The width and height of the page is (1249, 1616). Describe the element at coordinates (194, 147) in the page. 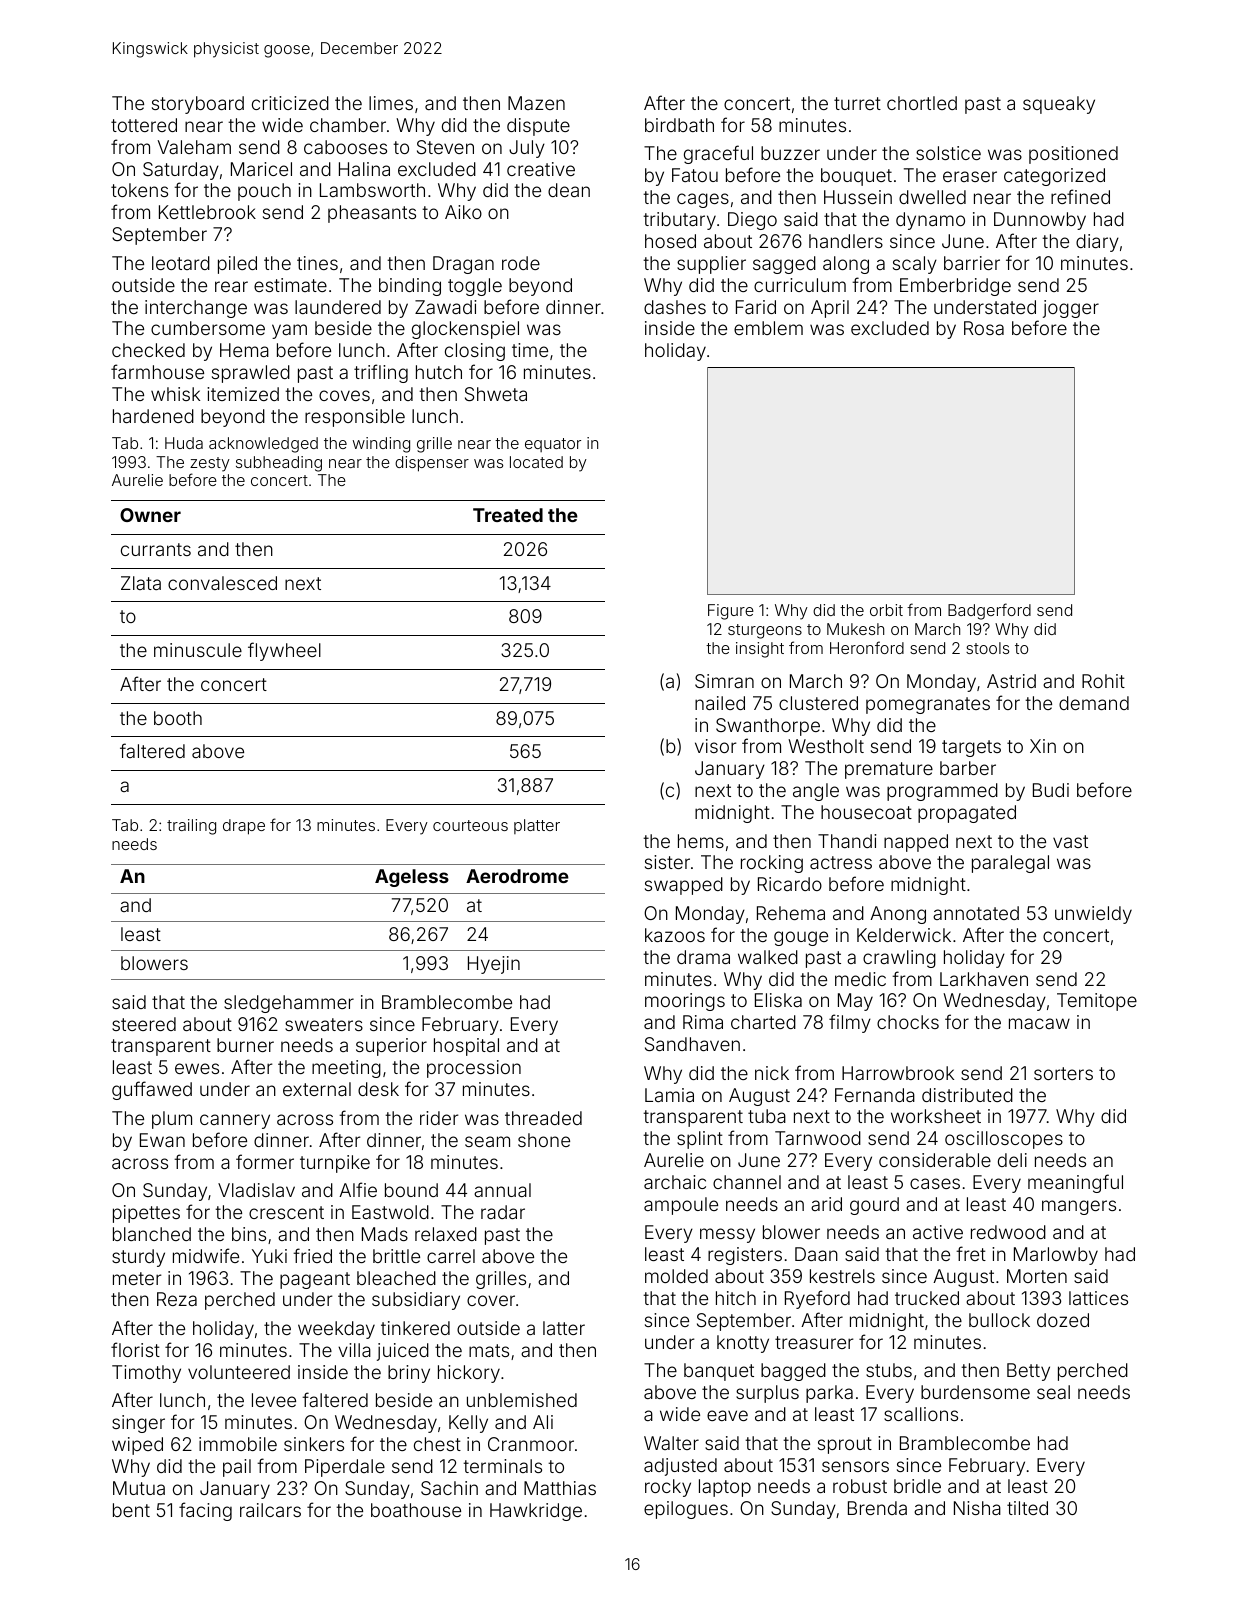

I see `Valeham` at that location.
